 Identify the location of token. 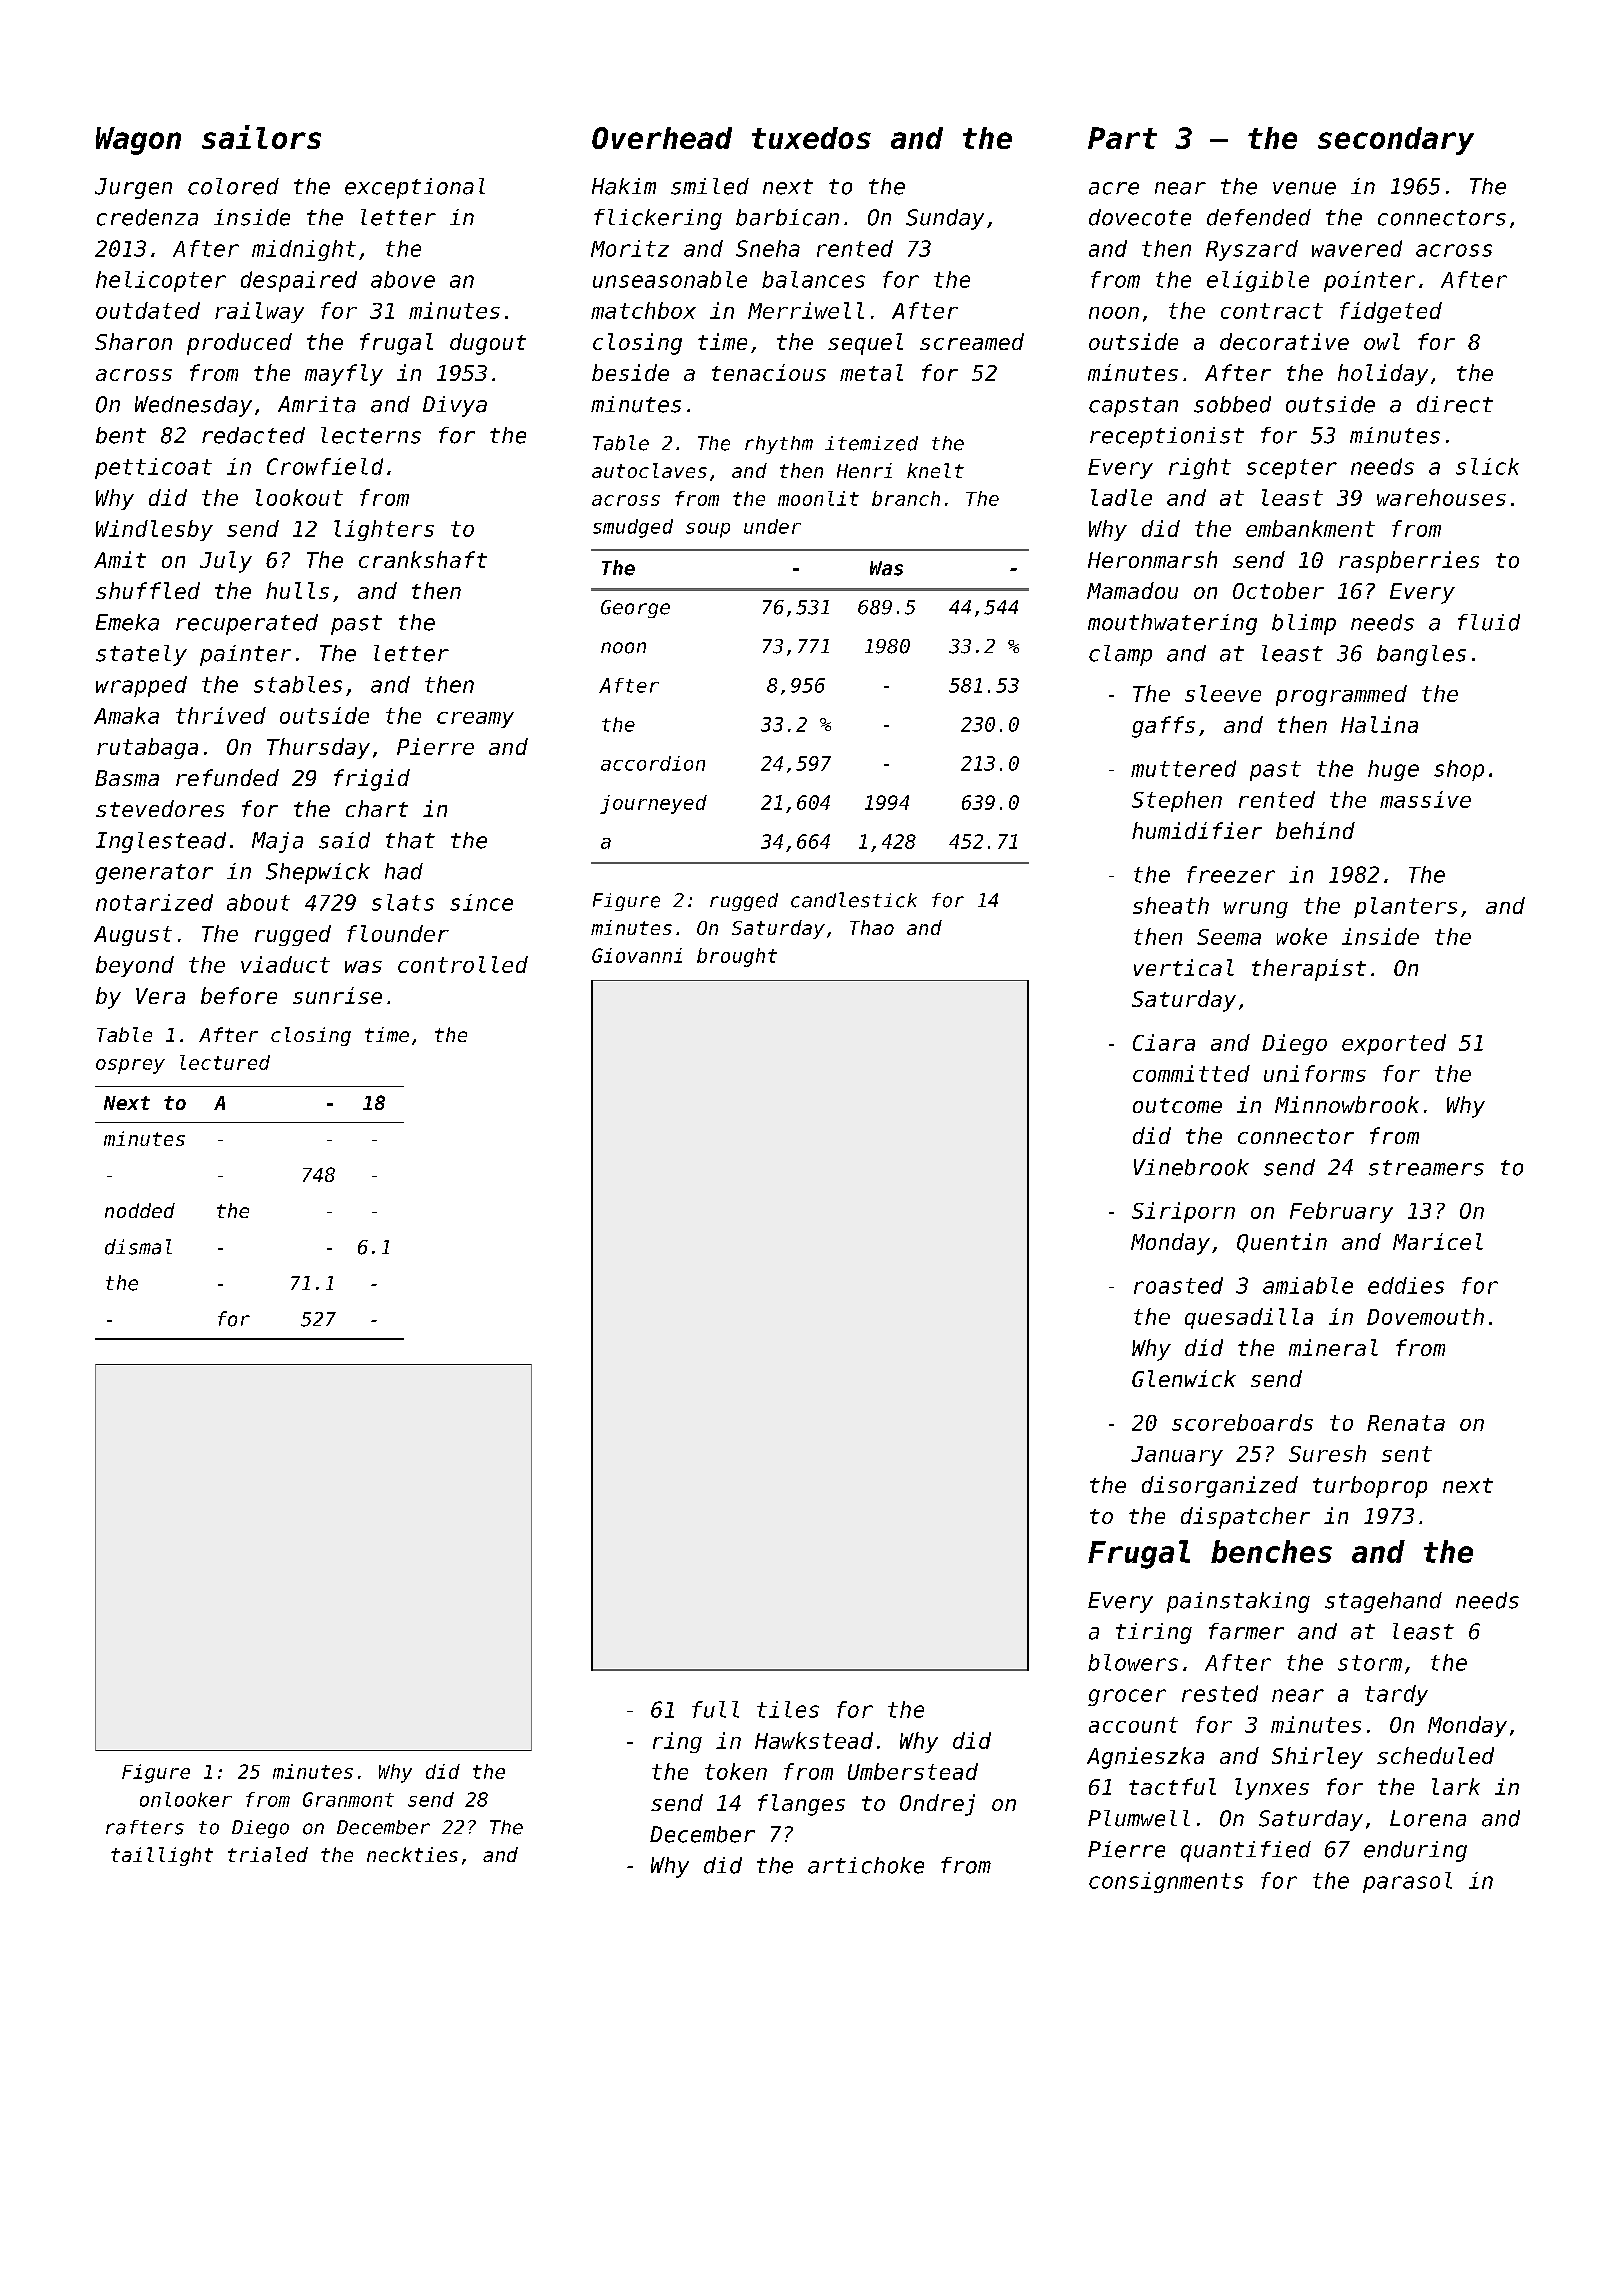
(736, 1771).
